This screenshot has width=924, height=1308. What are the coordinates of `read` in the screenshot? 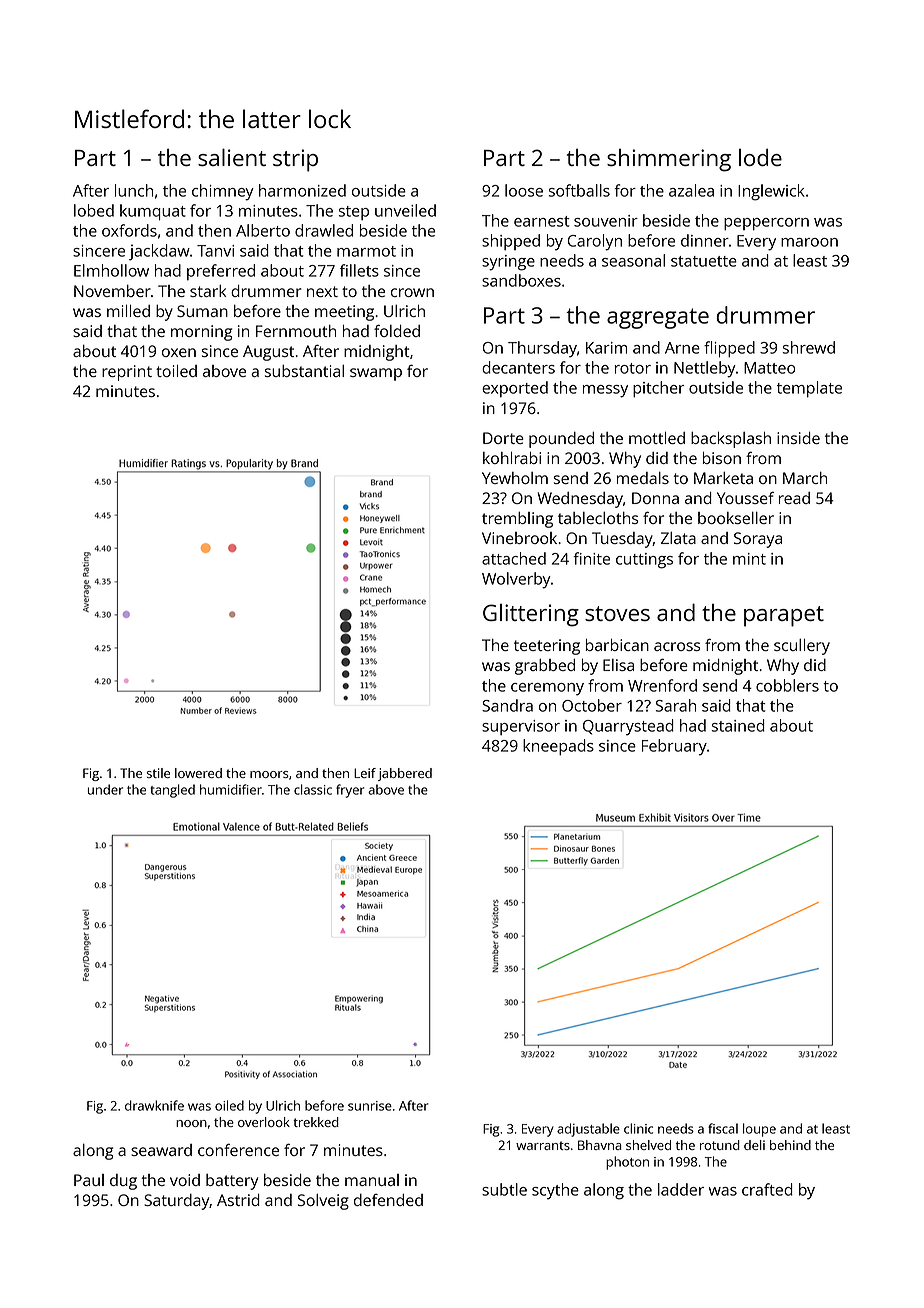 It's located at (794, 498).
